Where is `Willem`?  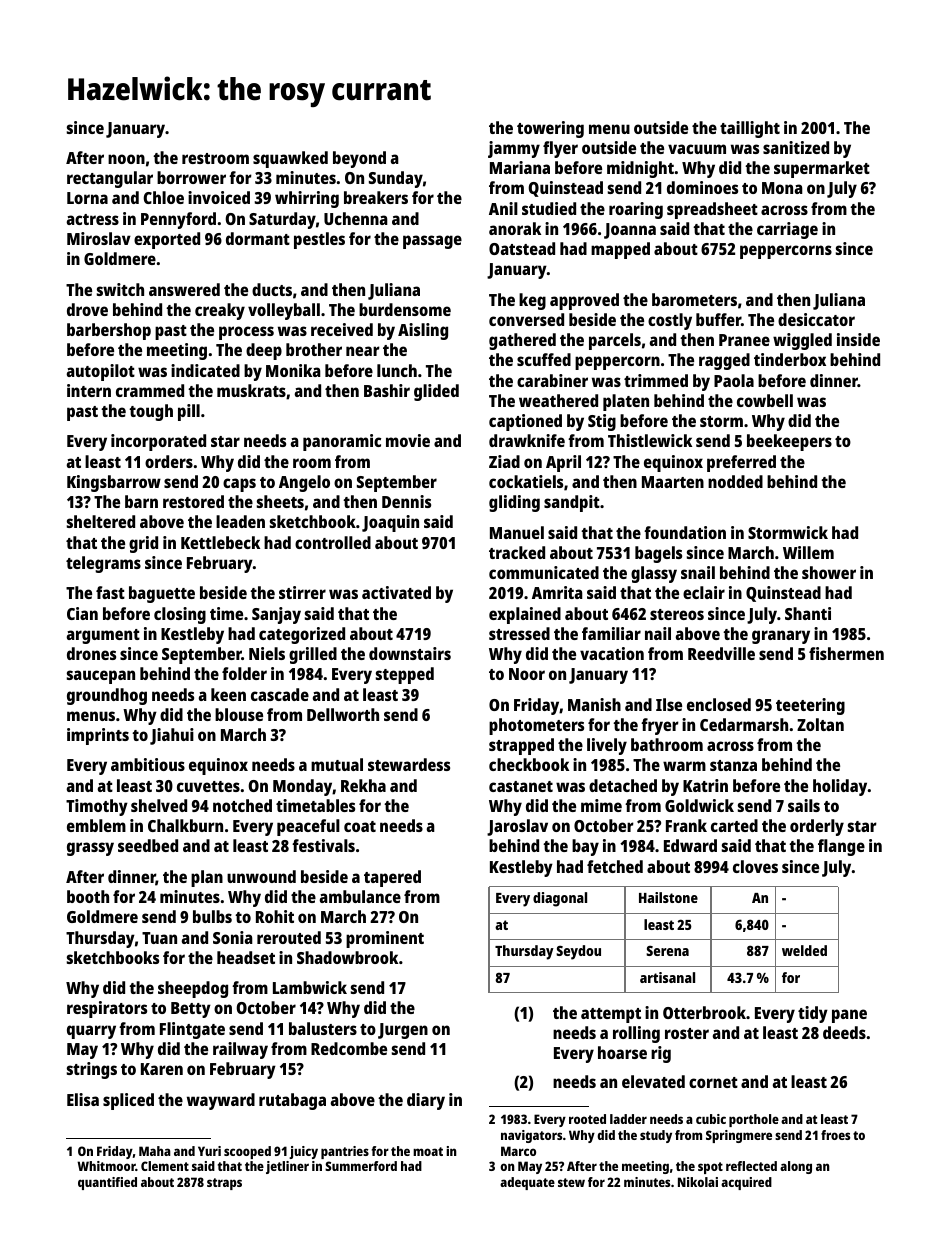
Willem is located at coordinates (808, 552).
